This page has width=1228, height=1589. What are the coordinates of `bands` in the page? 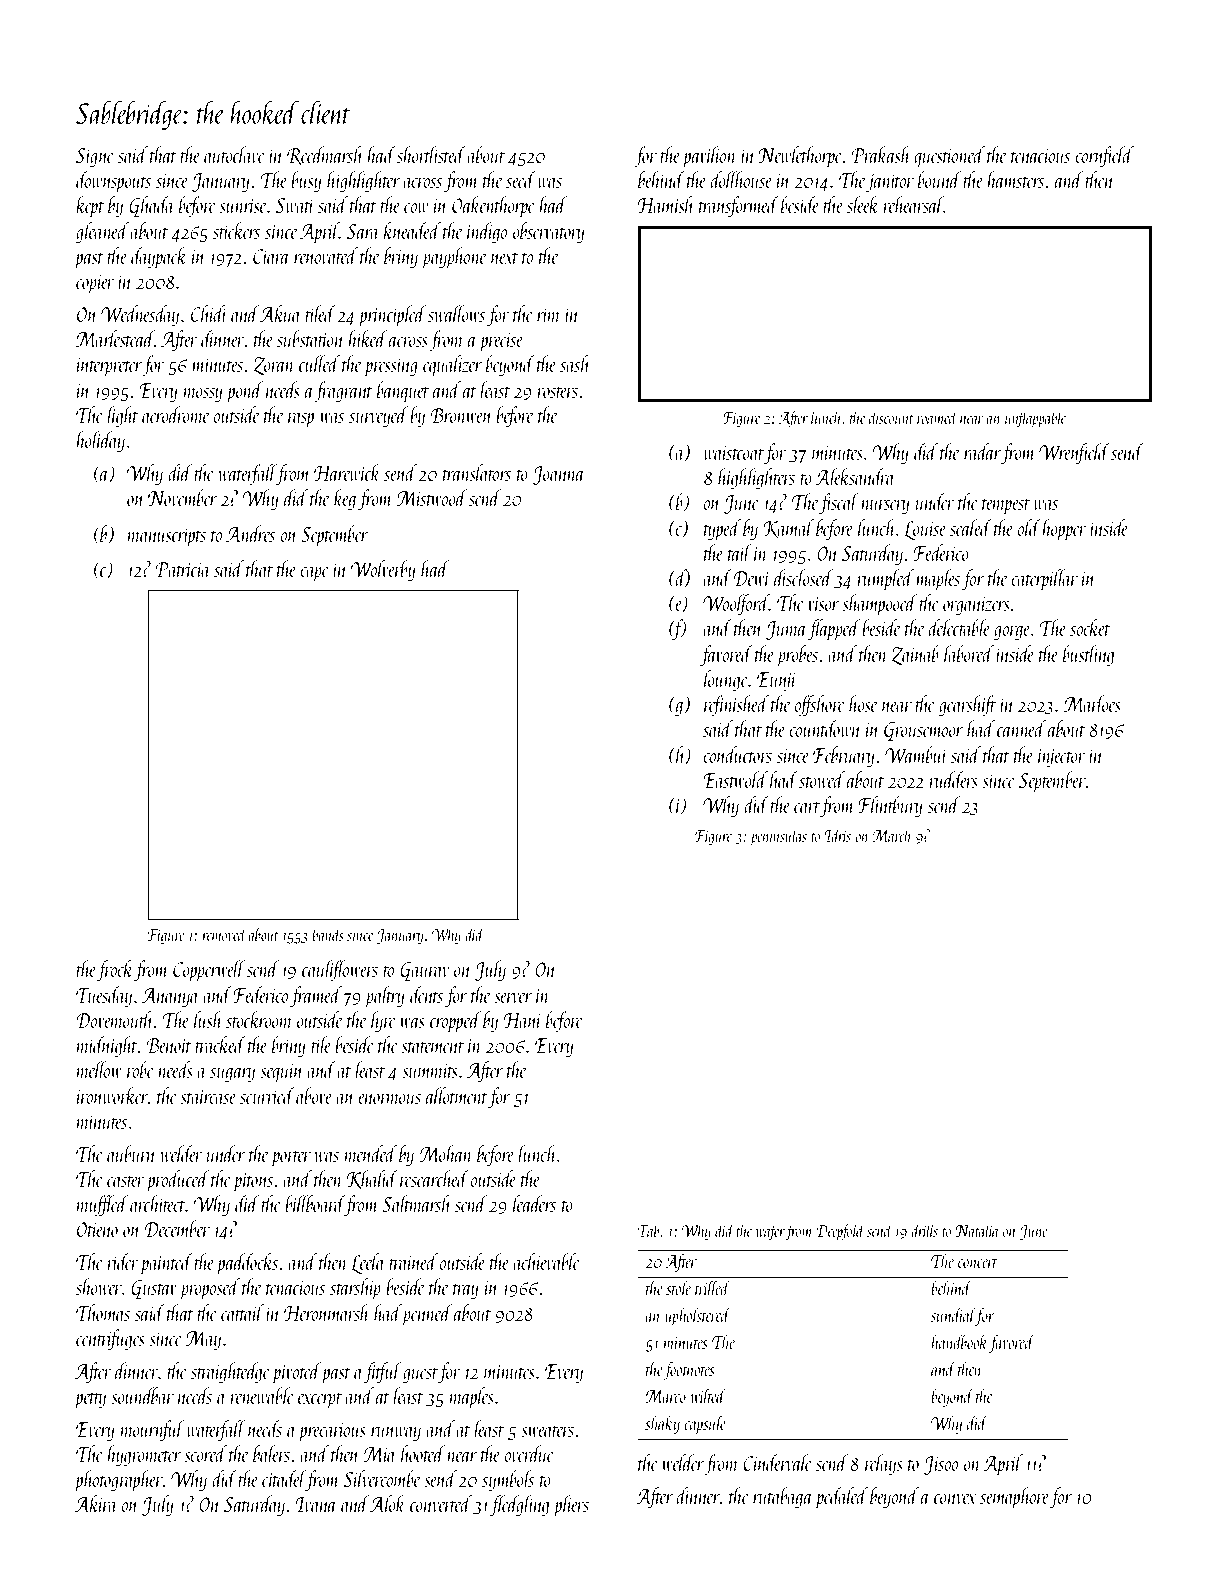 It's located at (328, 934).
